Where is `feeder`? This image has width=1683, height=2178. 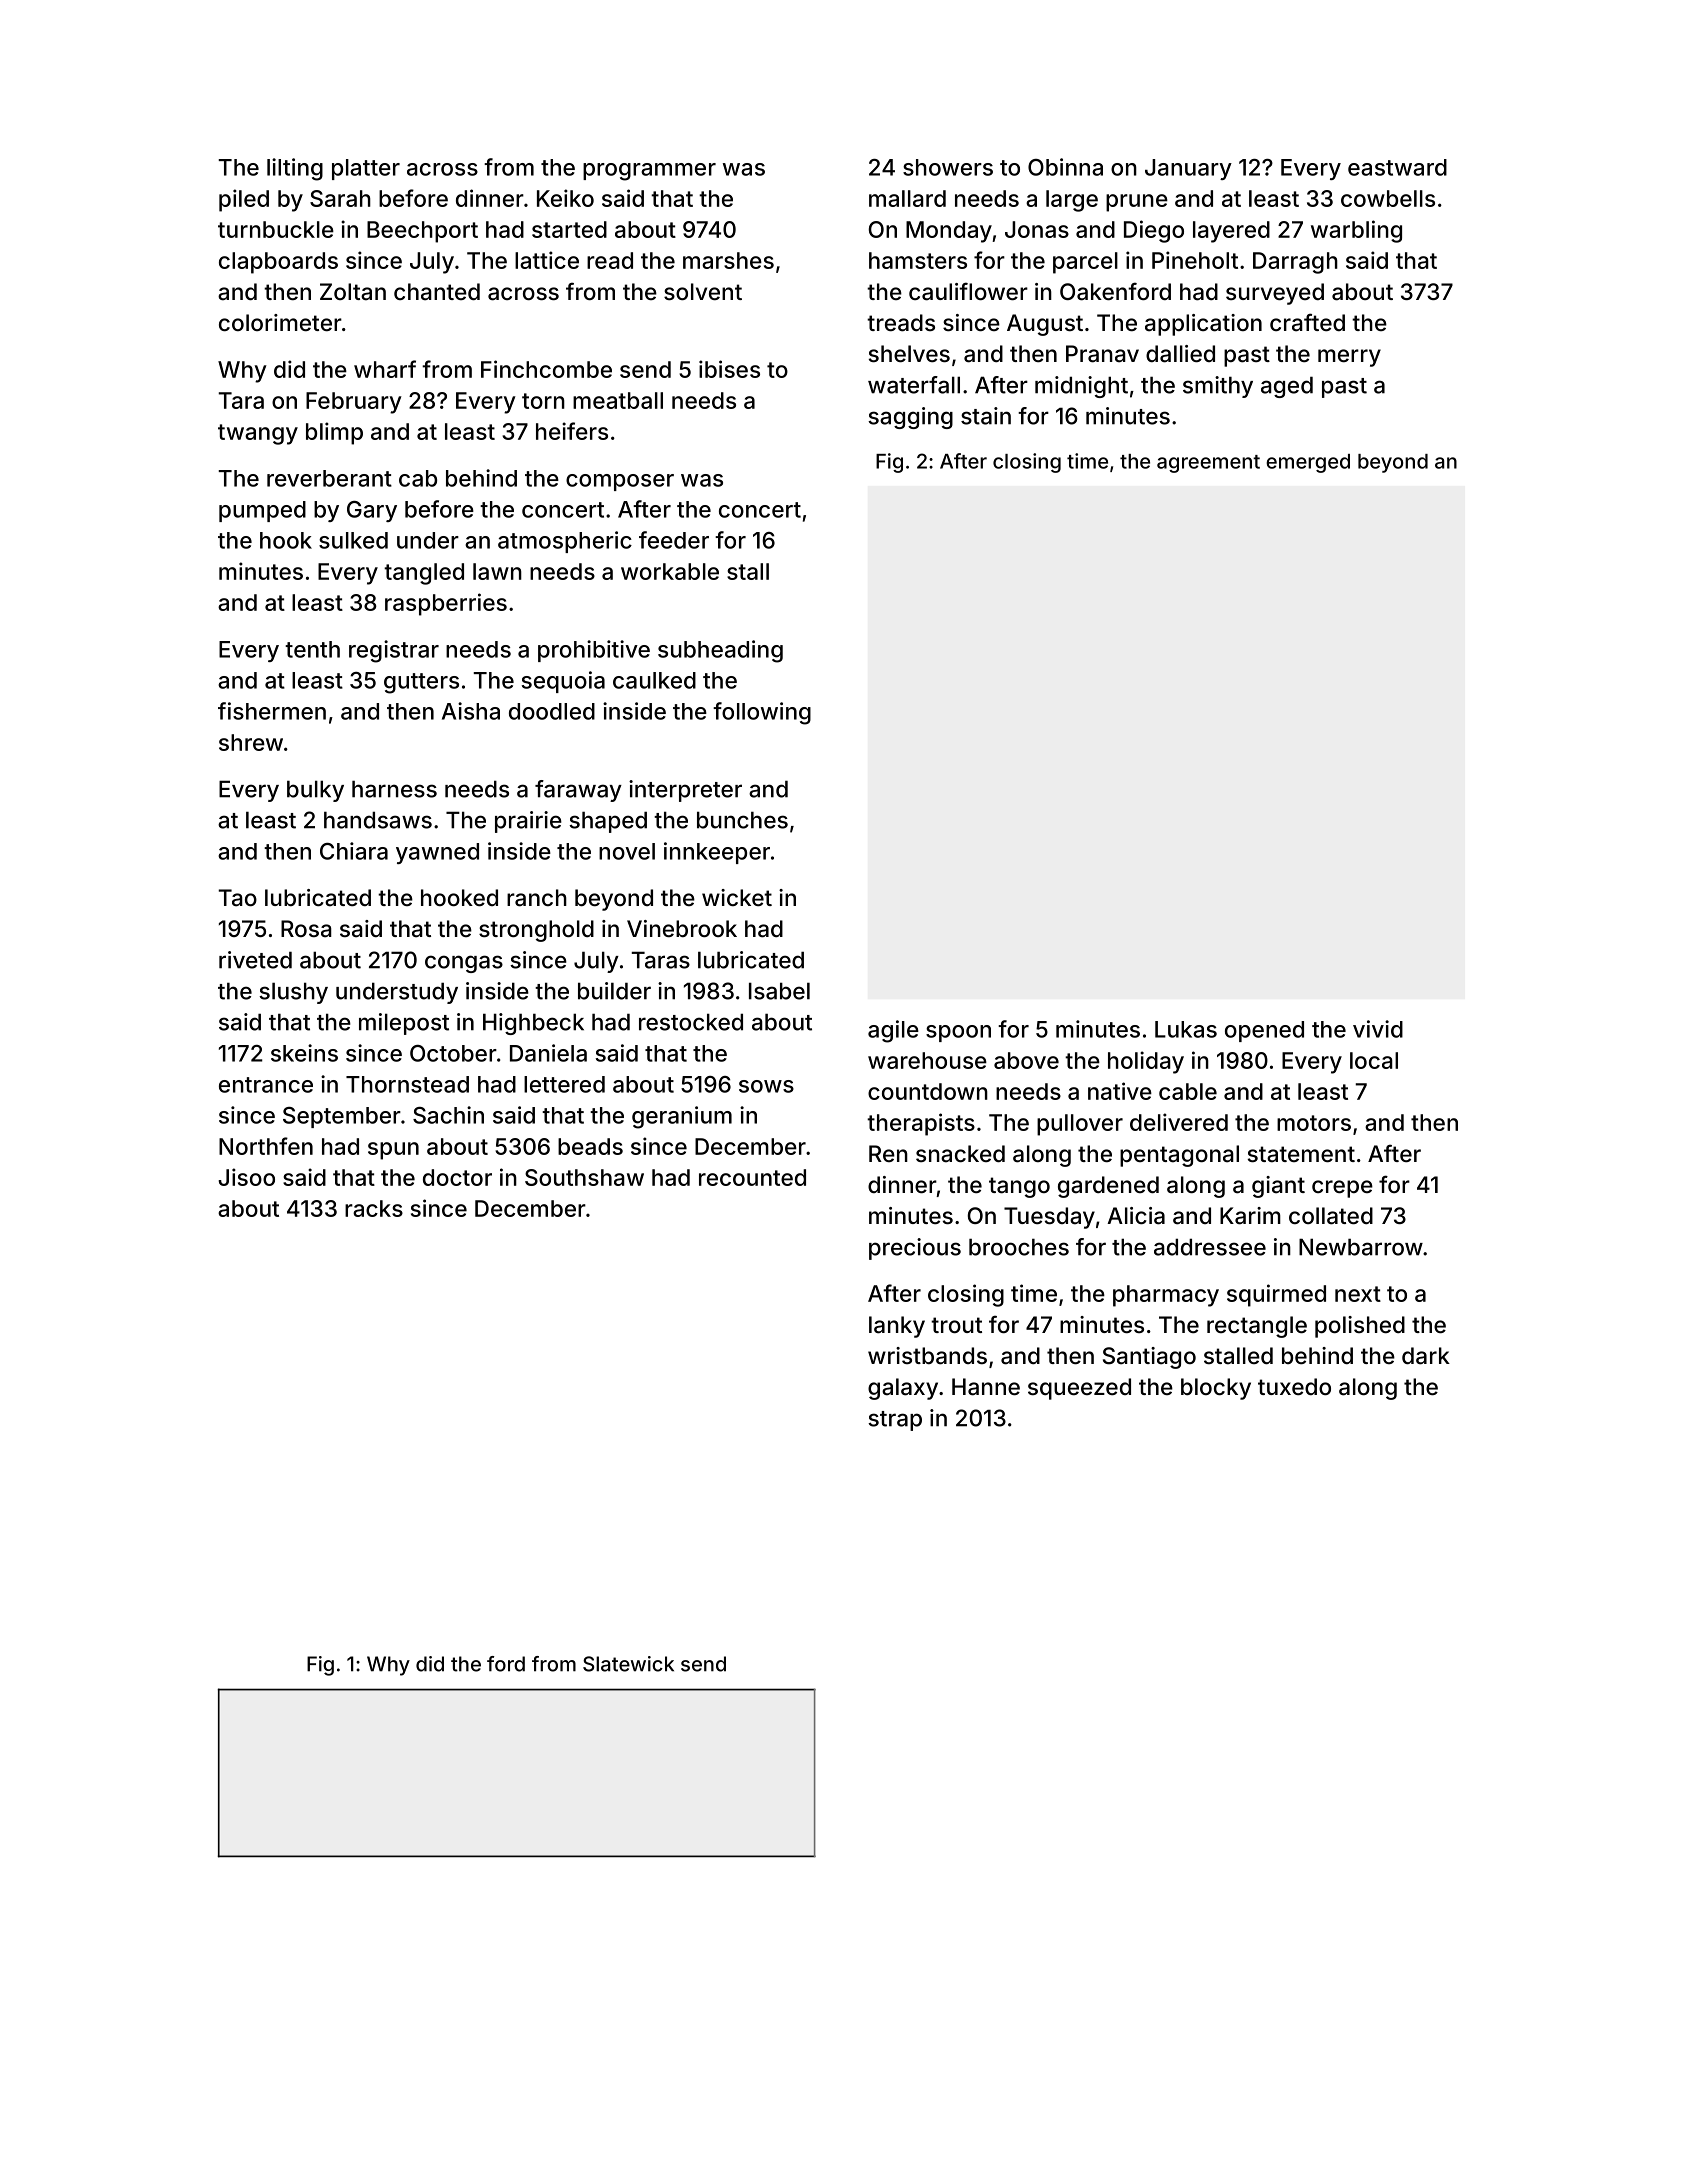
feeder is located at coordinates (674, 540).
